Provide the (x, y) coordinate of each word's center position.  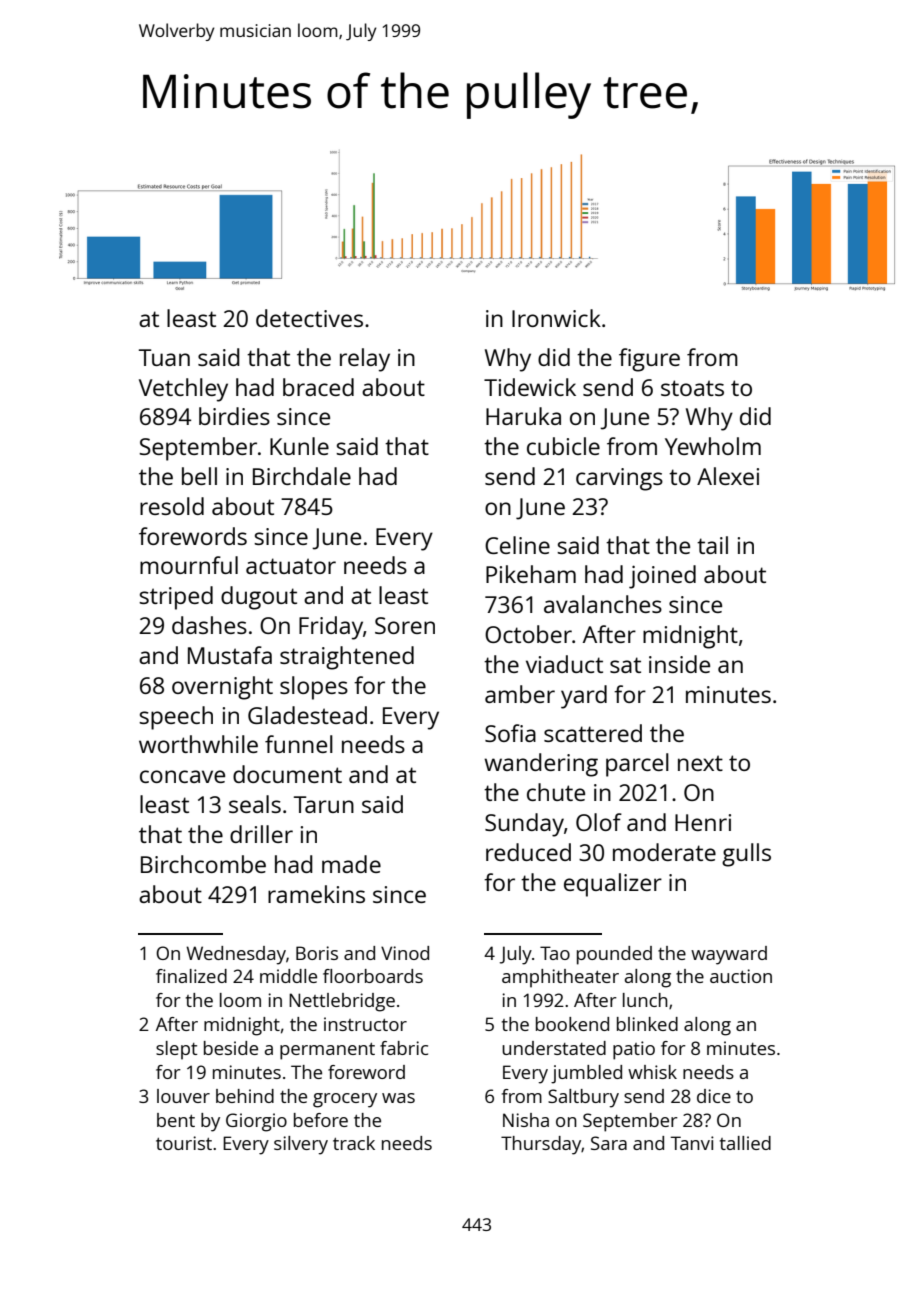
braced (318, 387)
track (354, 1143)
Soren (405, 625)
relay (365, 360)
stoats (692, 388)
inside (679, 664)
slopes (314, 688)
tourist (184, 1143)
